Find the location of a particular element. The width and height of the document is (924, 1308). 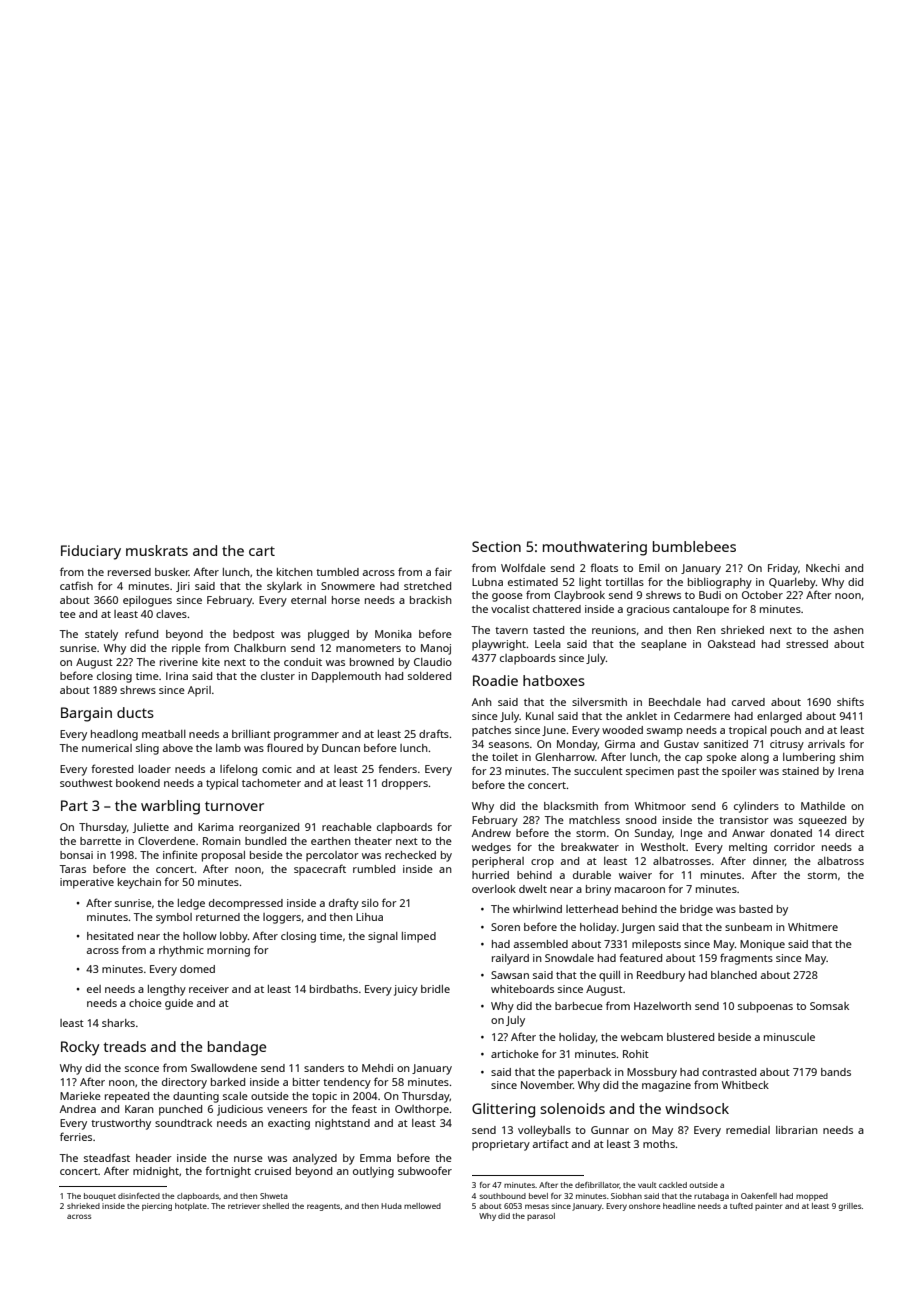

Mehdi is located at coordinates (377, 1068).
